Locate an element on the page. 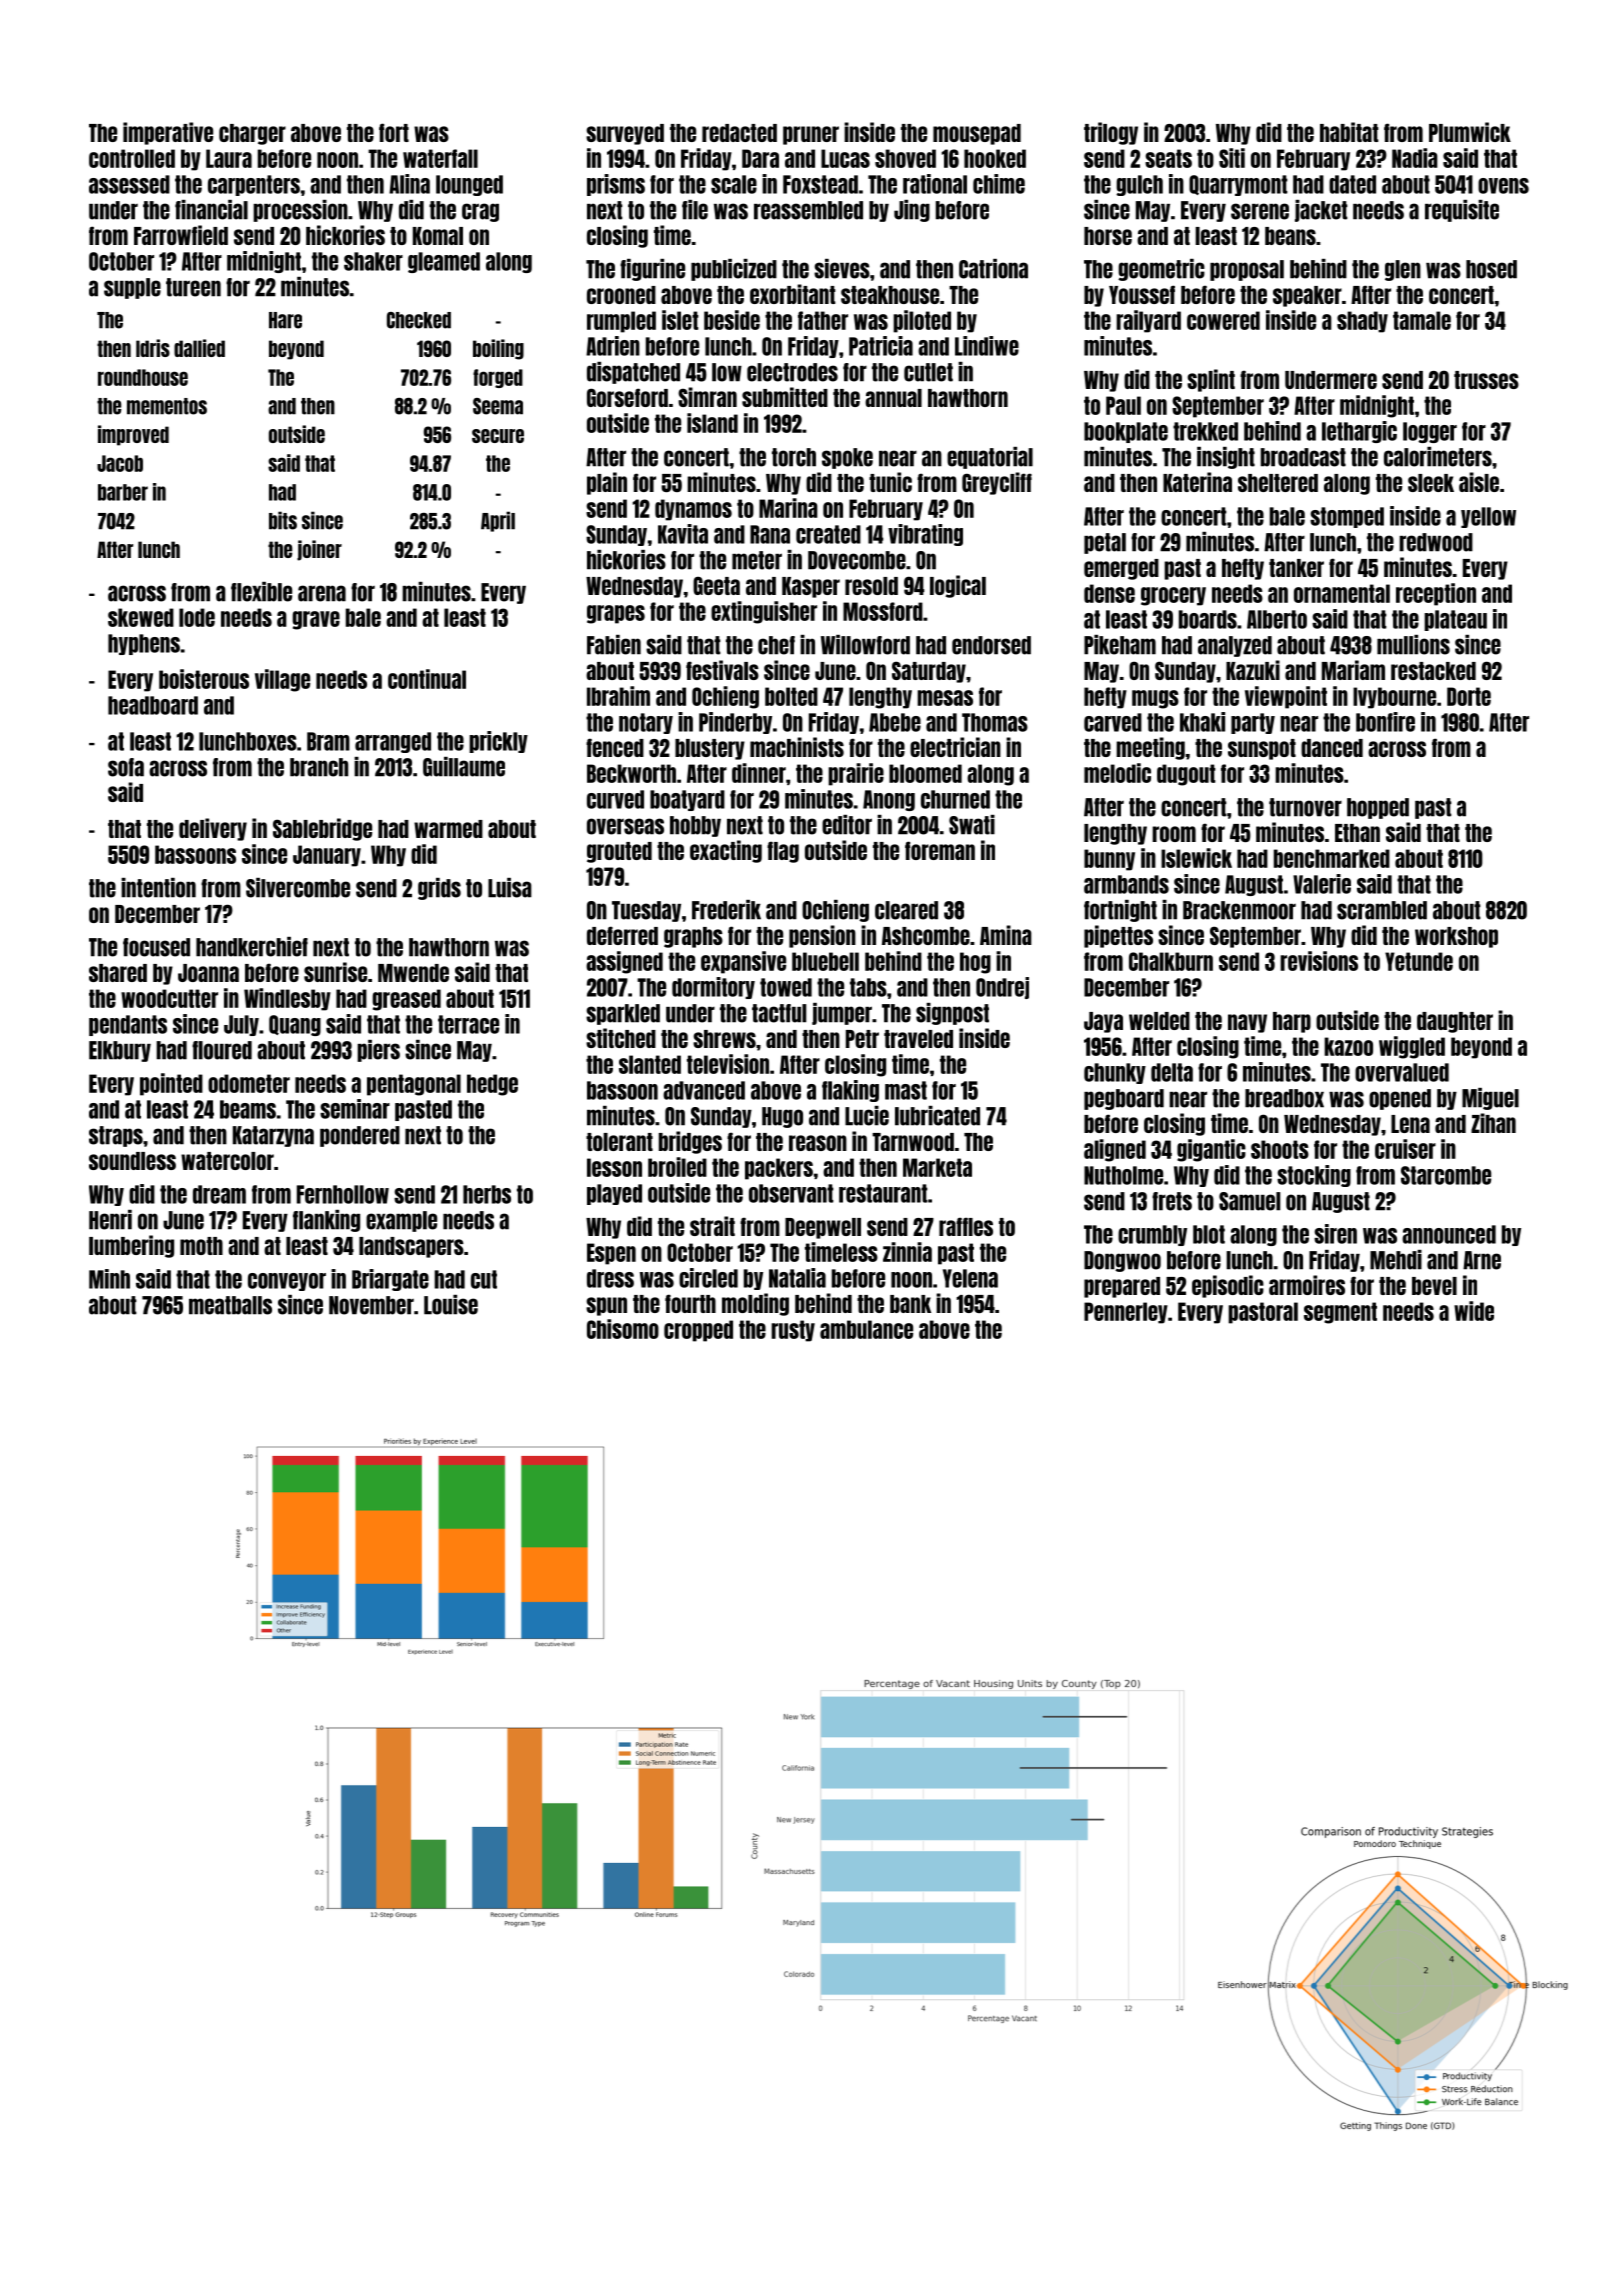 This document has height=2292, width=1620. Arne is located at coordinates (1482, 1260).
